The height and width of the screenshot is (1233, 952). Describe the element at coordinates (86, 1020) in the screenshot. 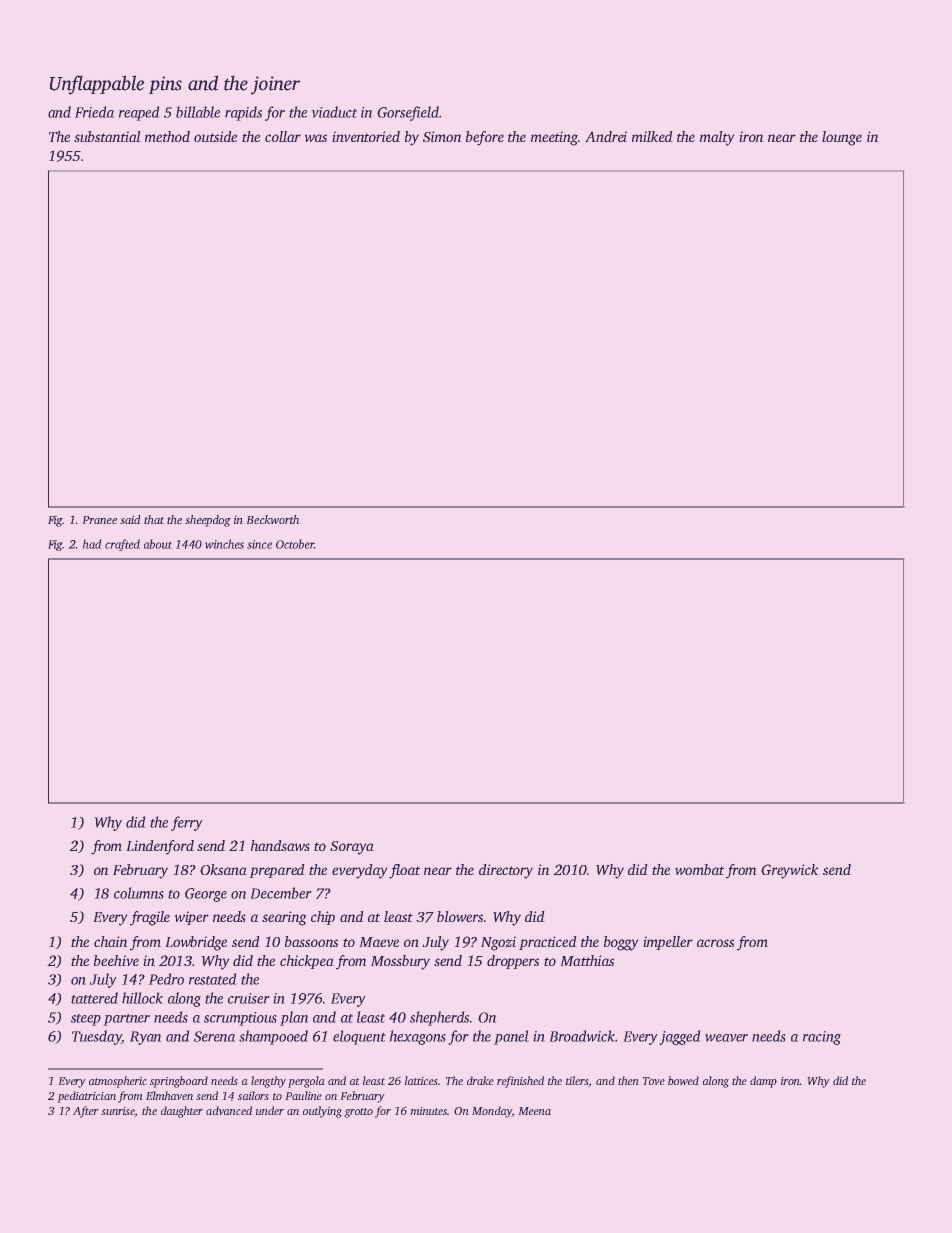

I see `steep` at that location.
